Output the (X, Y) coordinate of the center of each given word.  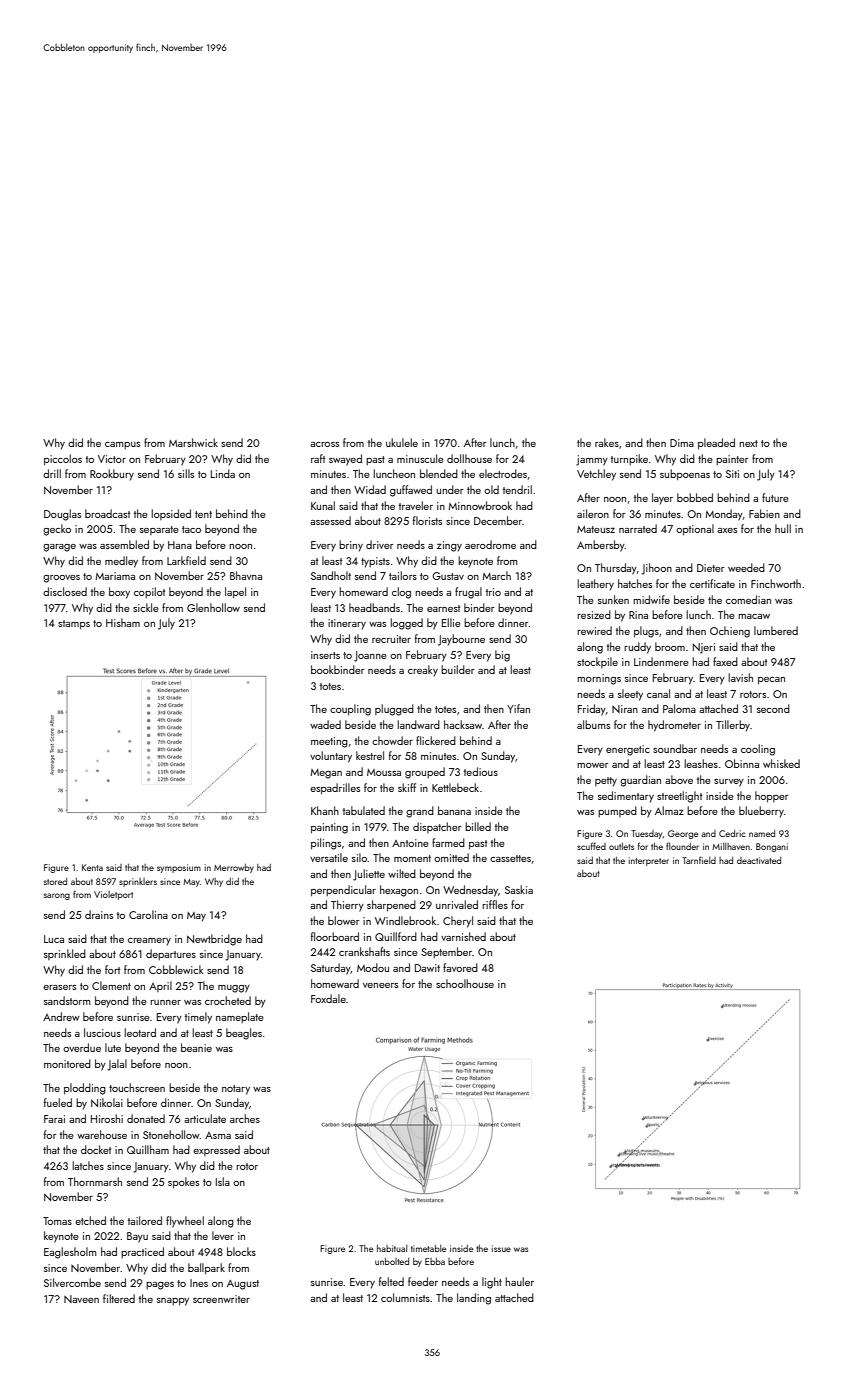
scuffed (591, 846)
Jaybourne (461, 640)
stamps (74, 625)
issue (501, 1248)
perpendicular (343, 891)
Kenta (92, 867)
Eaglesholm (70, 1253)
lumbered (776, 630)
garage (59, 548)
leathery (595, 585)
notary (236, 1090)
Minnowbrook (480, 505)
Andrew (61, 1016)
